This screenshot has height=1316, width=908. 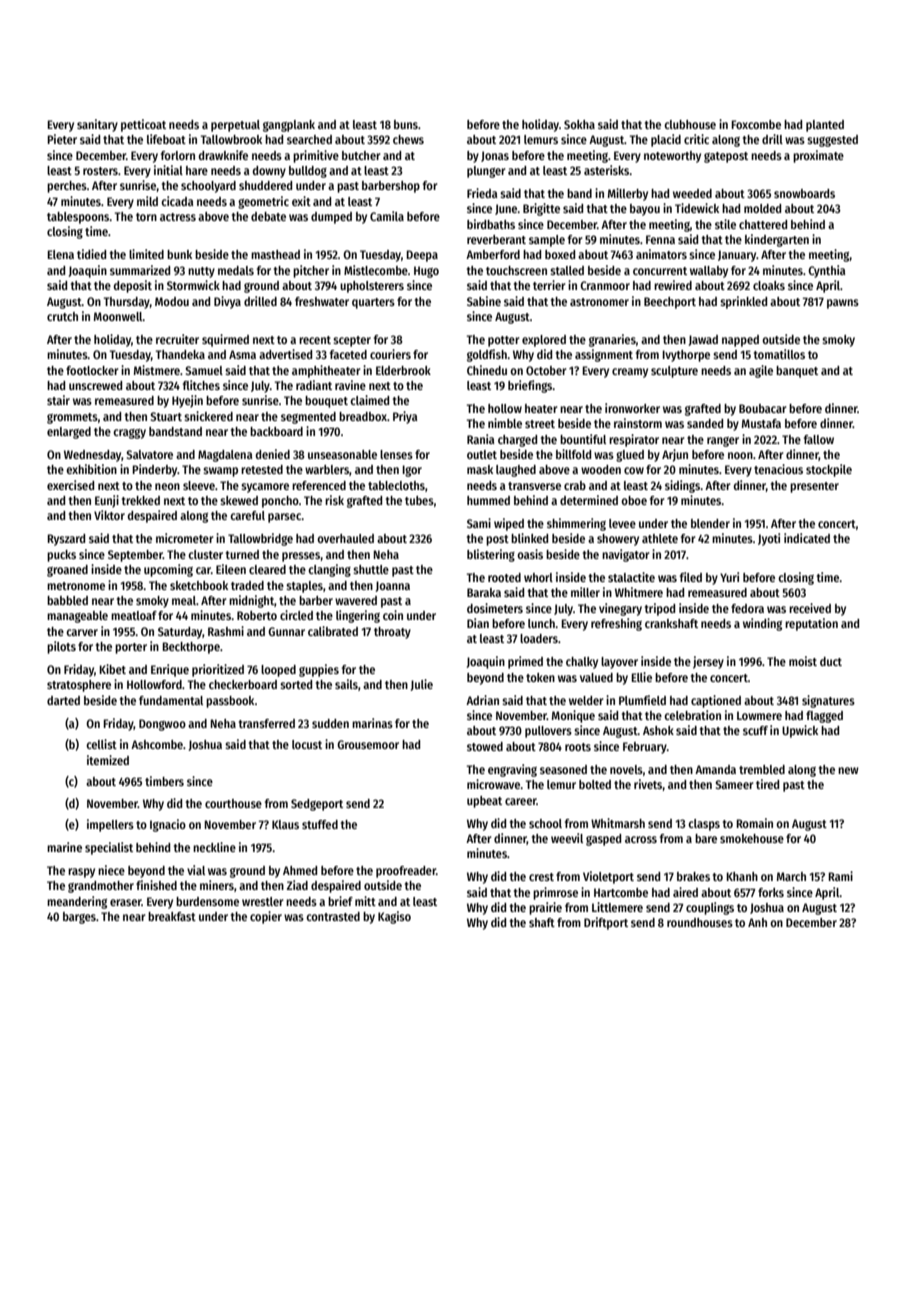 What do you see at coordinates (541, 877) in the screenshot?
I see `crest` at bounding box center [541, 877].
